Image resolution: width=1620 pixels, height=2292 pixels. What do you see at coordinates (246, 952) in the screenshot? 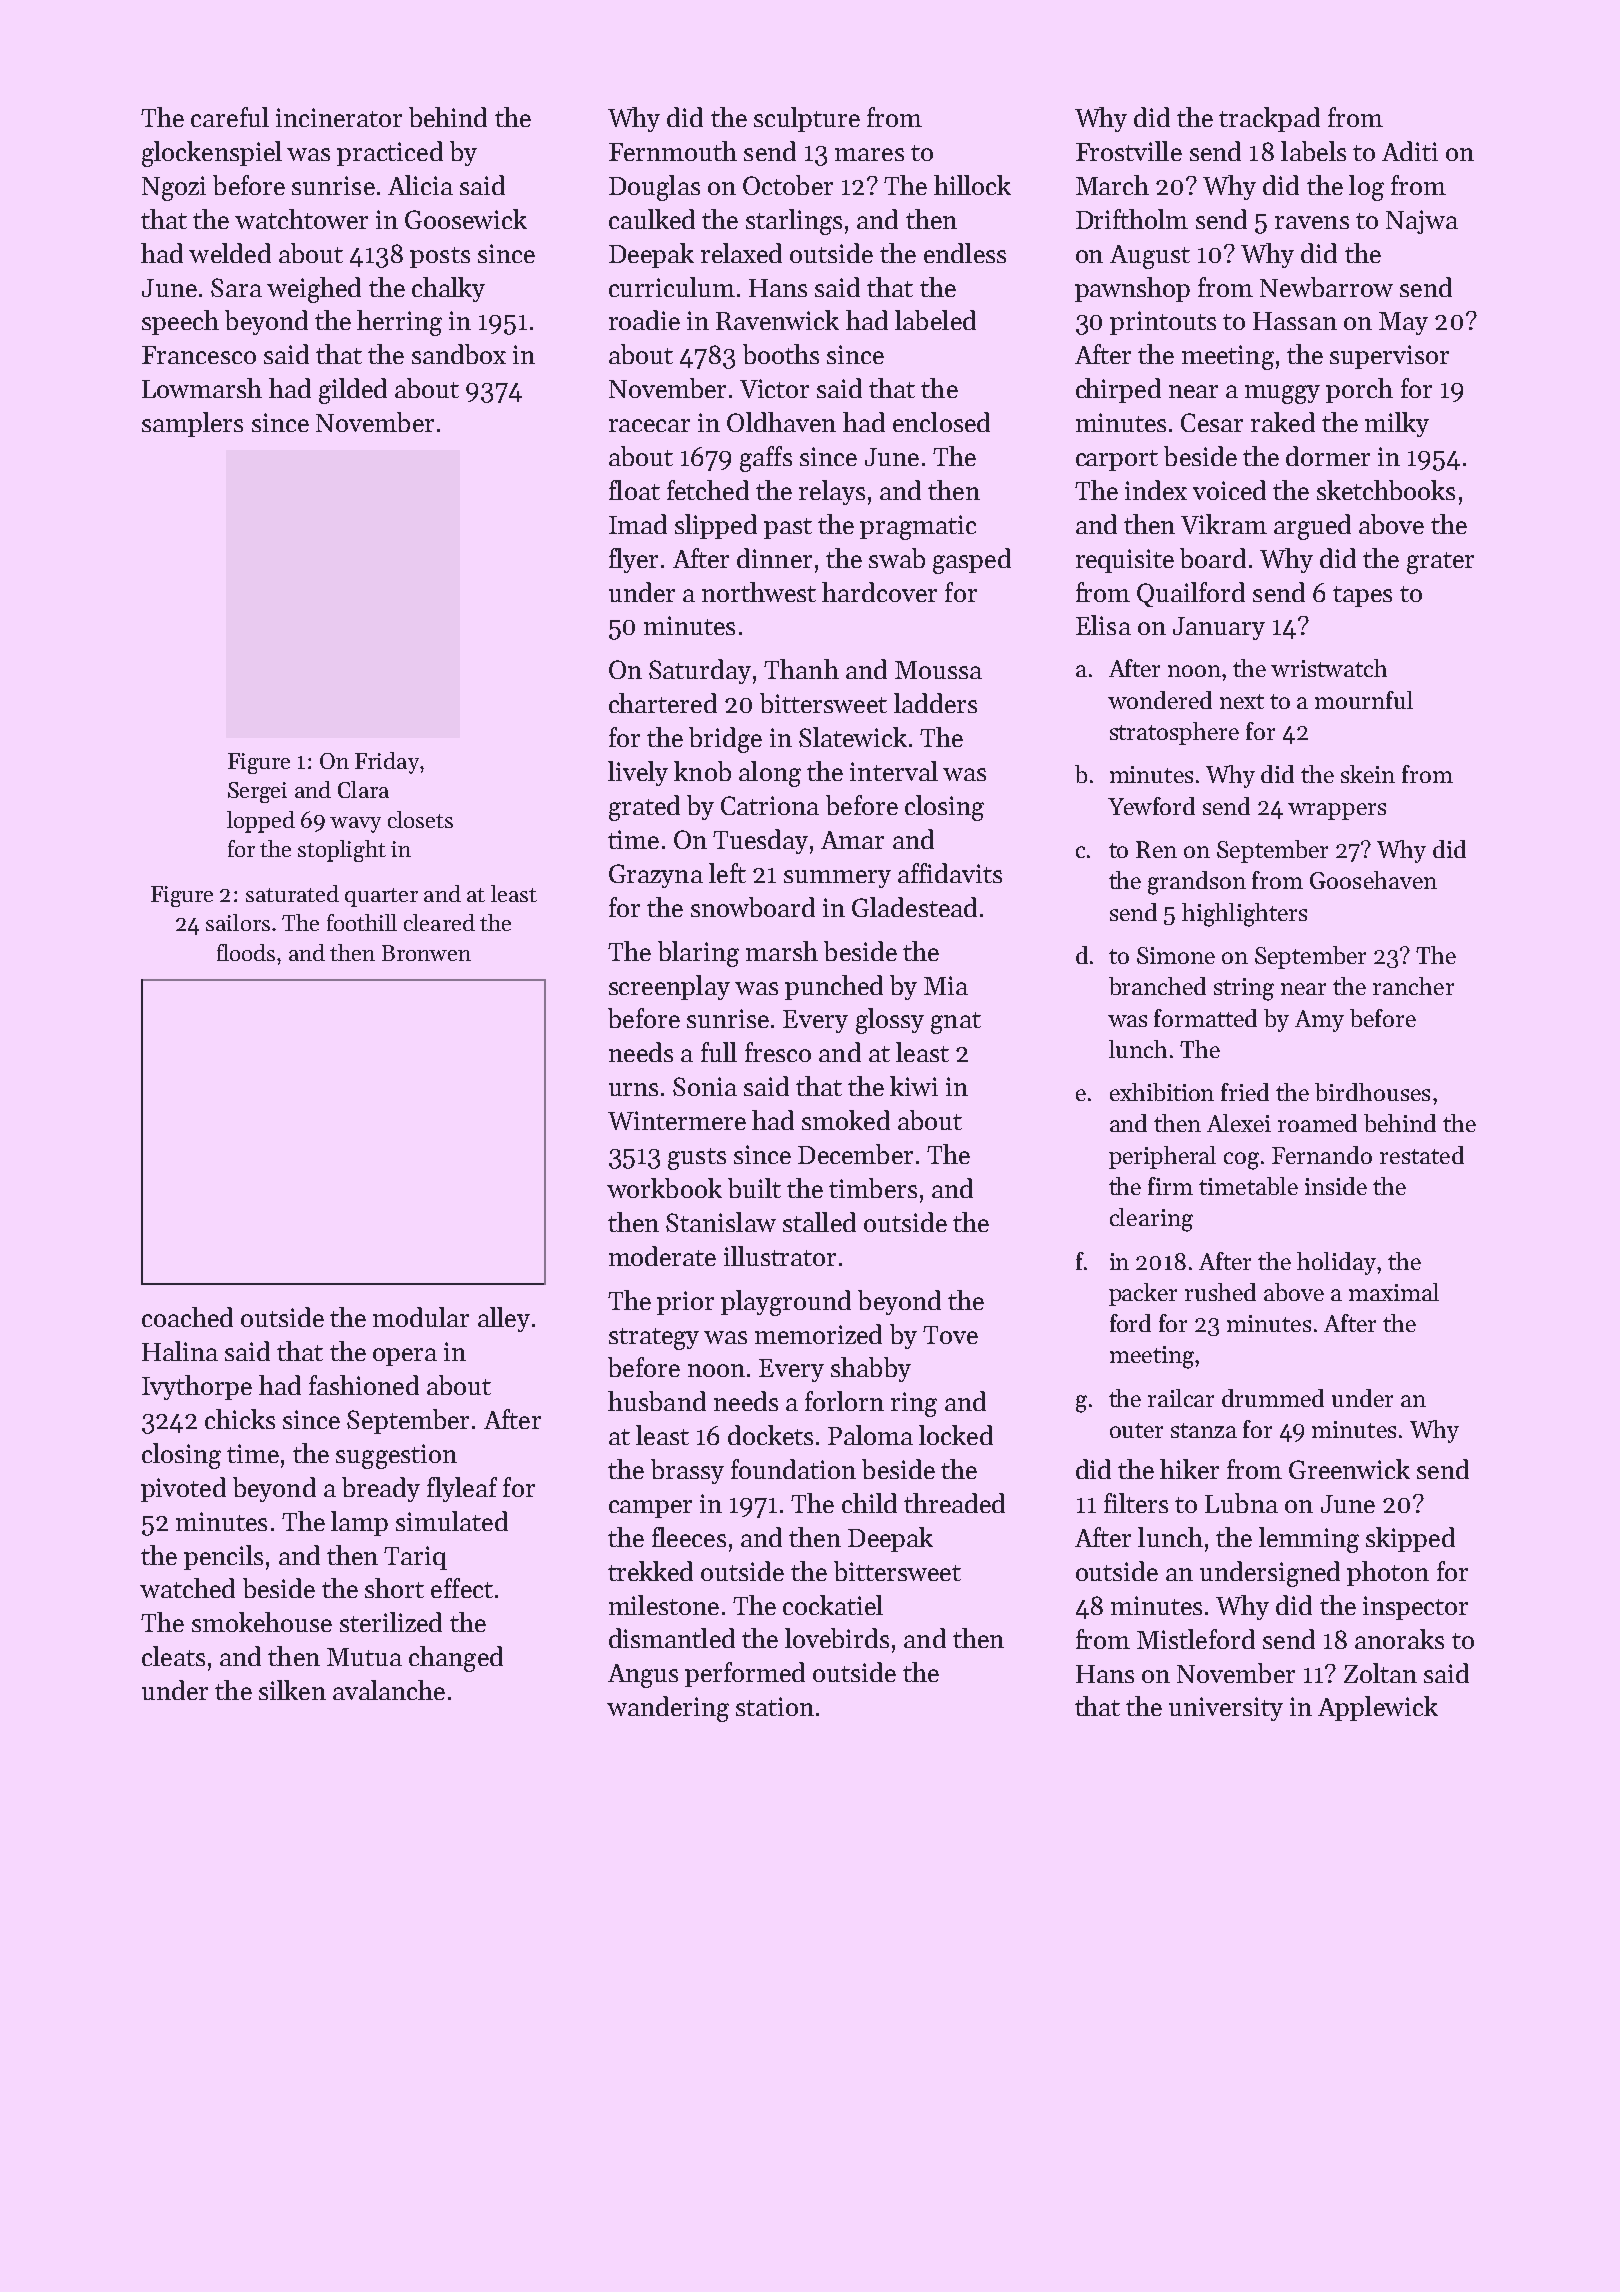
I see `floods` at bounding box center [246, 952].
